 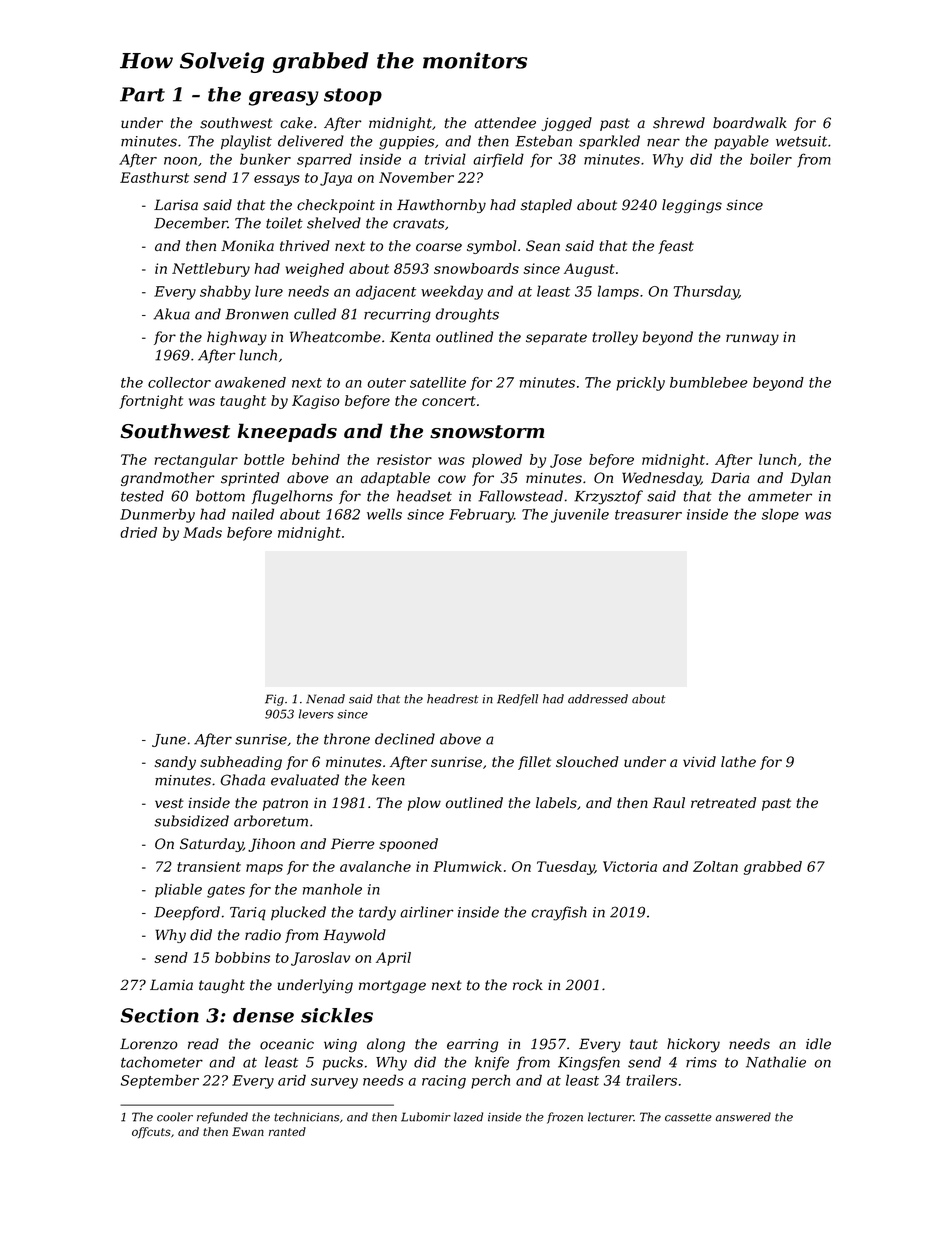 What do you see at coordinates (771, 159) in the screenshot?
I see `boiler` at bounding box center [771, 159].
